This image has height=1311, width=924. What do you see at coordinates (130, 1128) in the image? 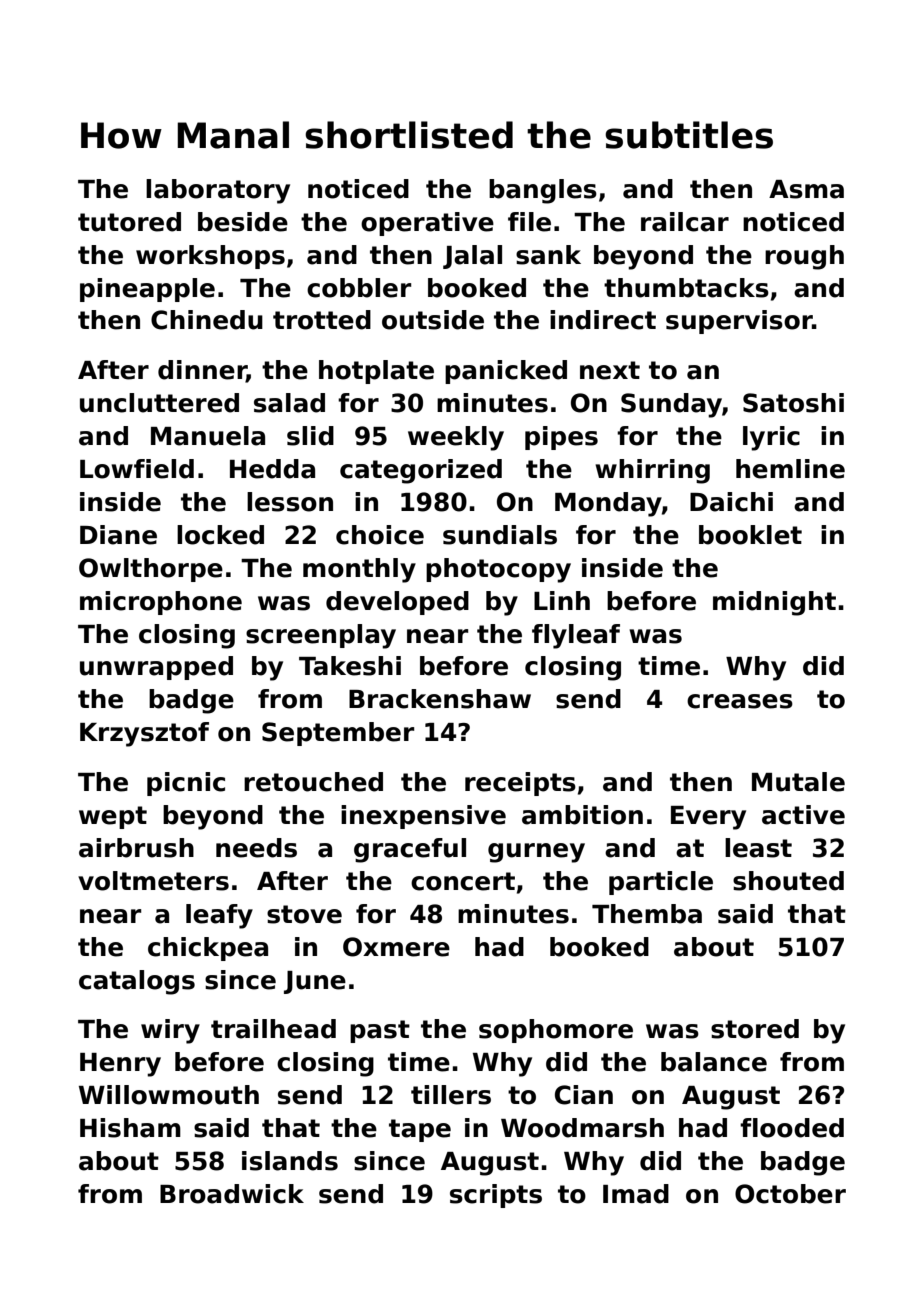
I see `Hisham` at bounding box center [130, 1128].
